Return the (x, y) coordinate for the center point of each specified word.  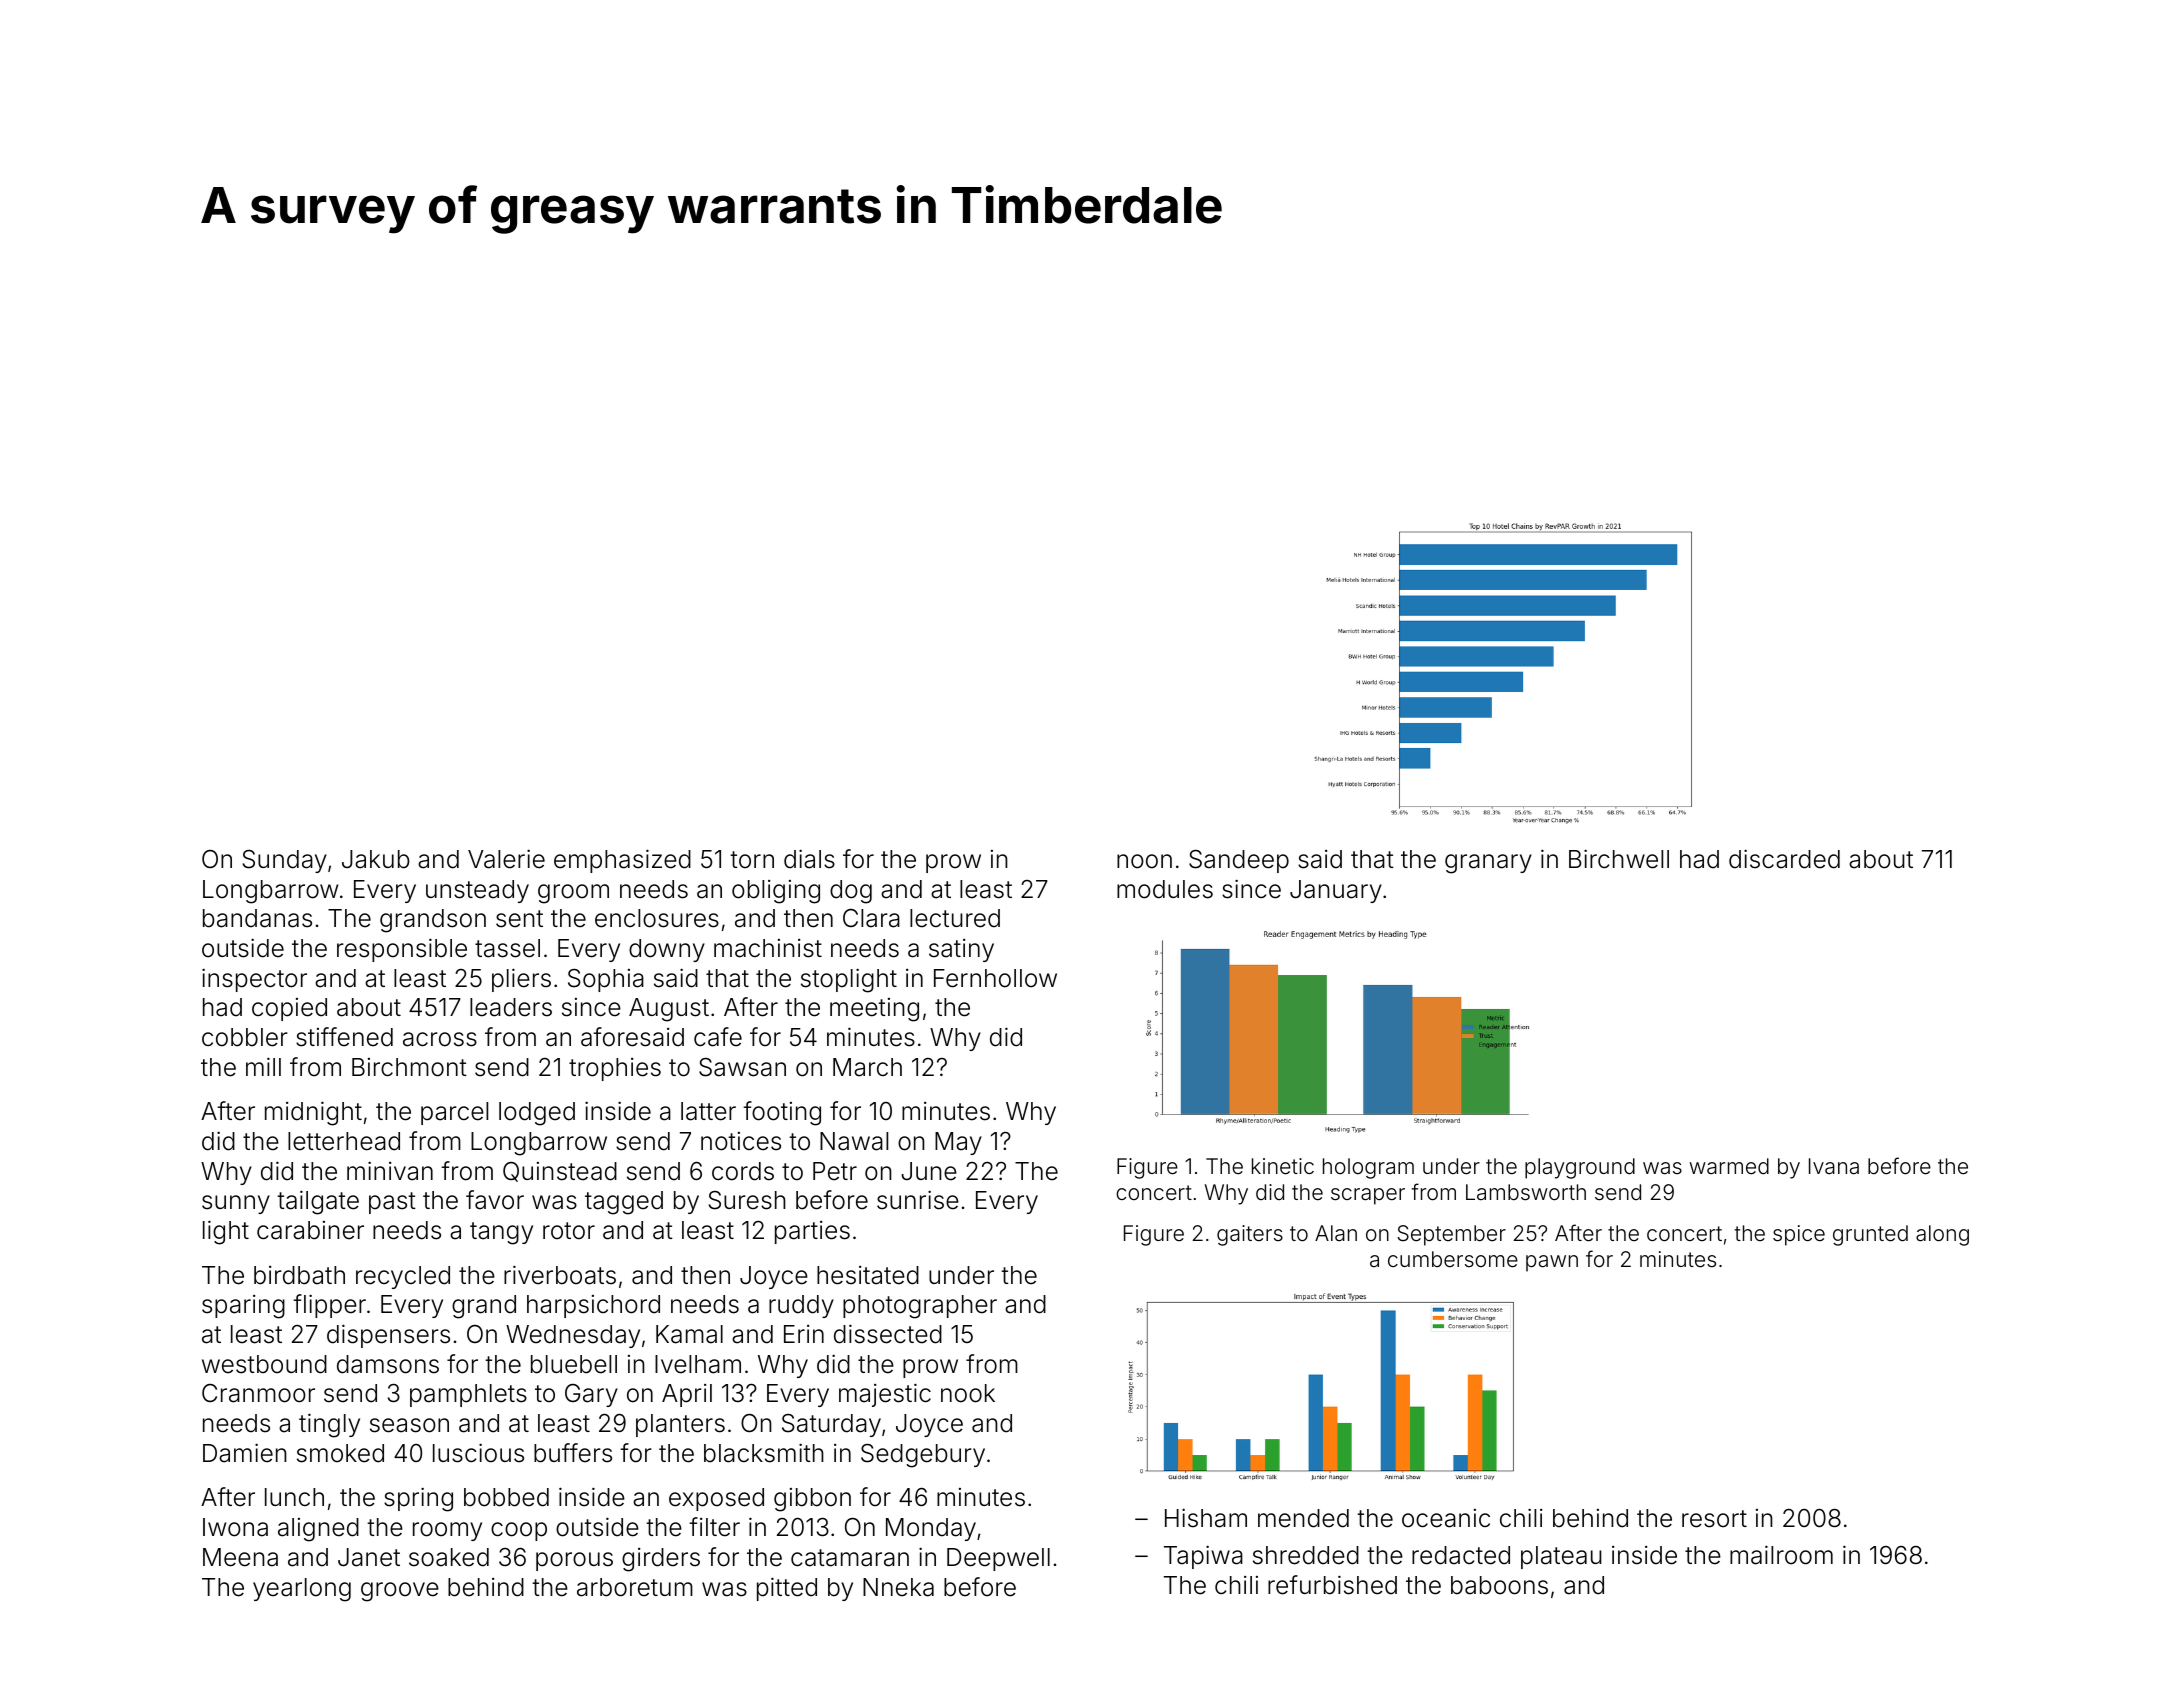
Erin (804, 1334)
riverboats (560, 1275)
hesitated (868, 1275)
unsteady (477, 891)
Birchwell (1619, 859)
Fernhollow (995, 978)
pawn (1552, 1263)
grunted (1870, 1235)
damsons (388, 1364)
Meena (240, 1557)
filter (714, 1527)
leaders (511, 1007)
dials (809, 859)
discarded (1784, 859)
